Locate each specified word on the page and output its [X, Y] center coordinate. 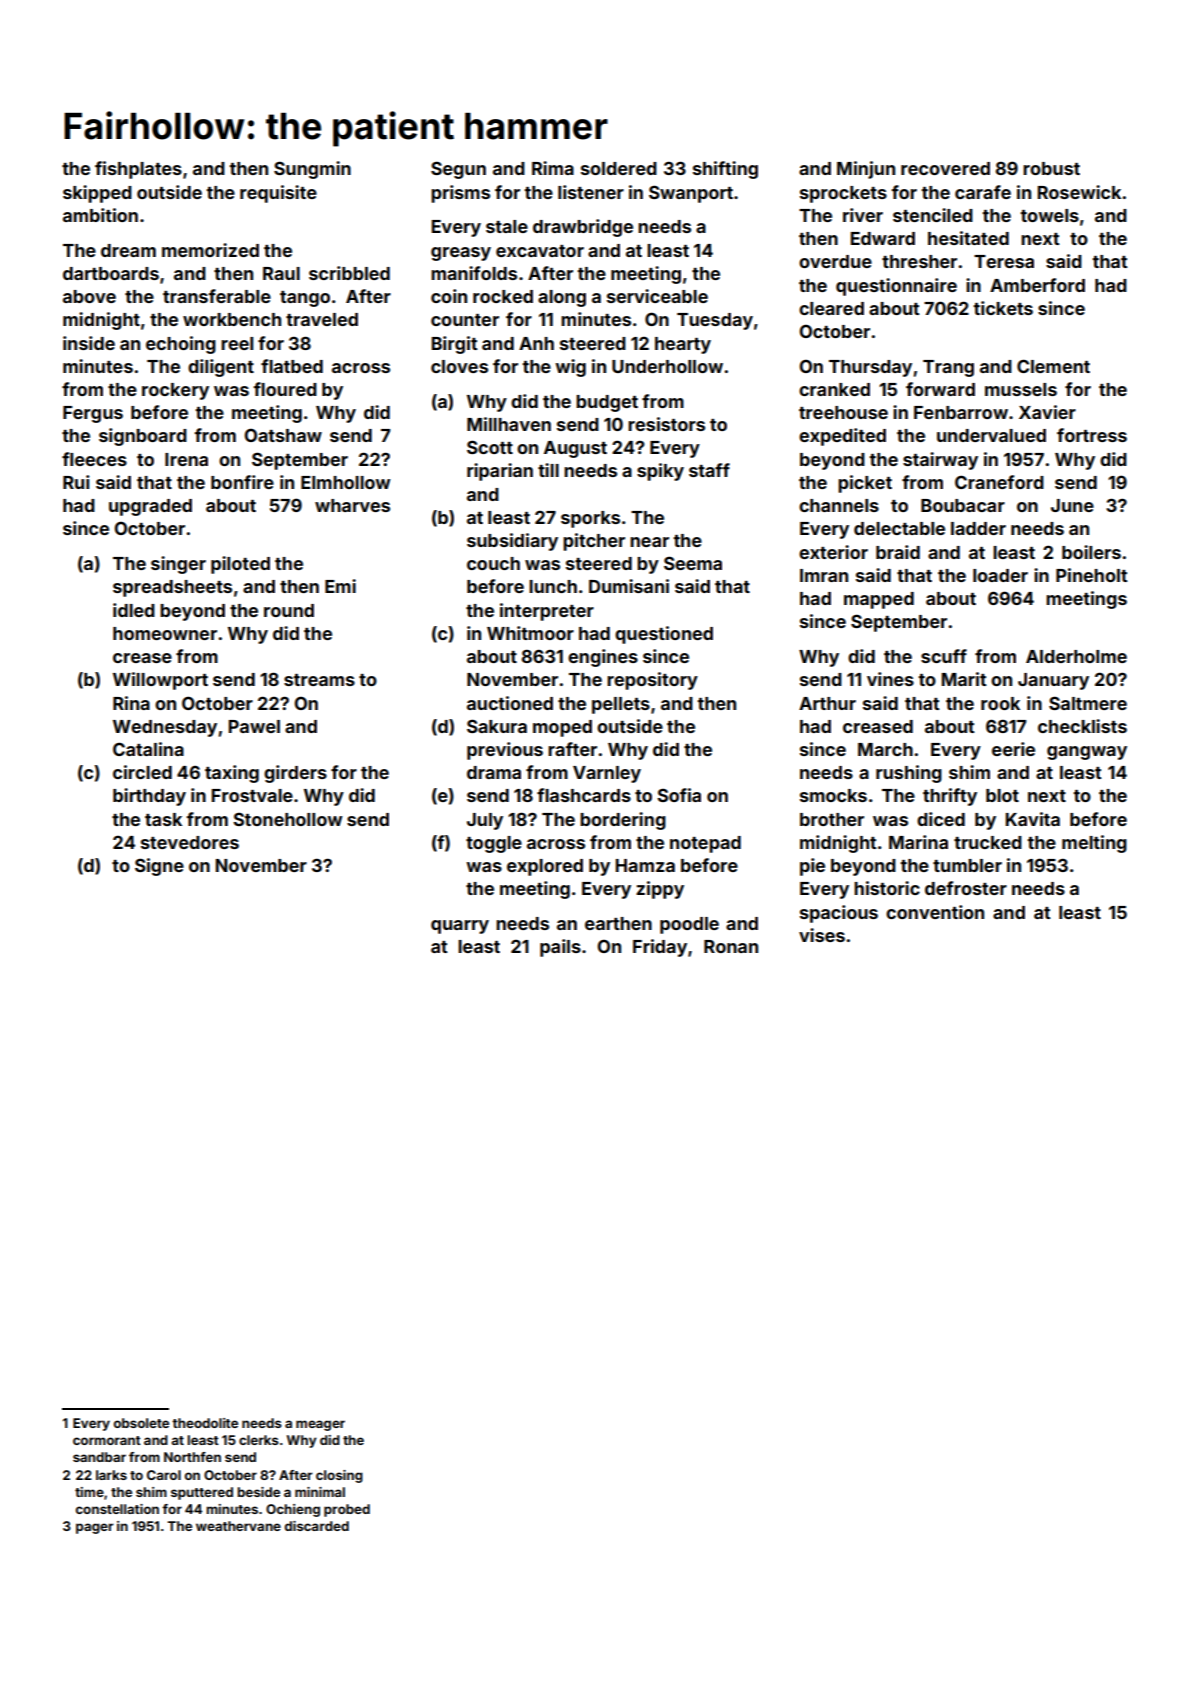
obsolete [141, 1423]
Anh [536, 343]
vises [822, 935]
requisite [278, 194]
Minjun [866, 170]
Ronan [731, 946]
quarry [460, 927]
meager [320, 1425]
